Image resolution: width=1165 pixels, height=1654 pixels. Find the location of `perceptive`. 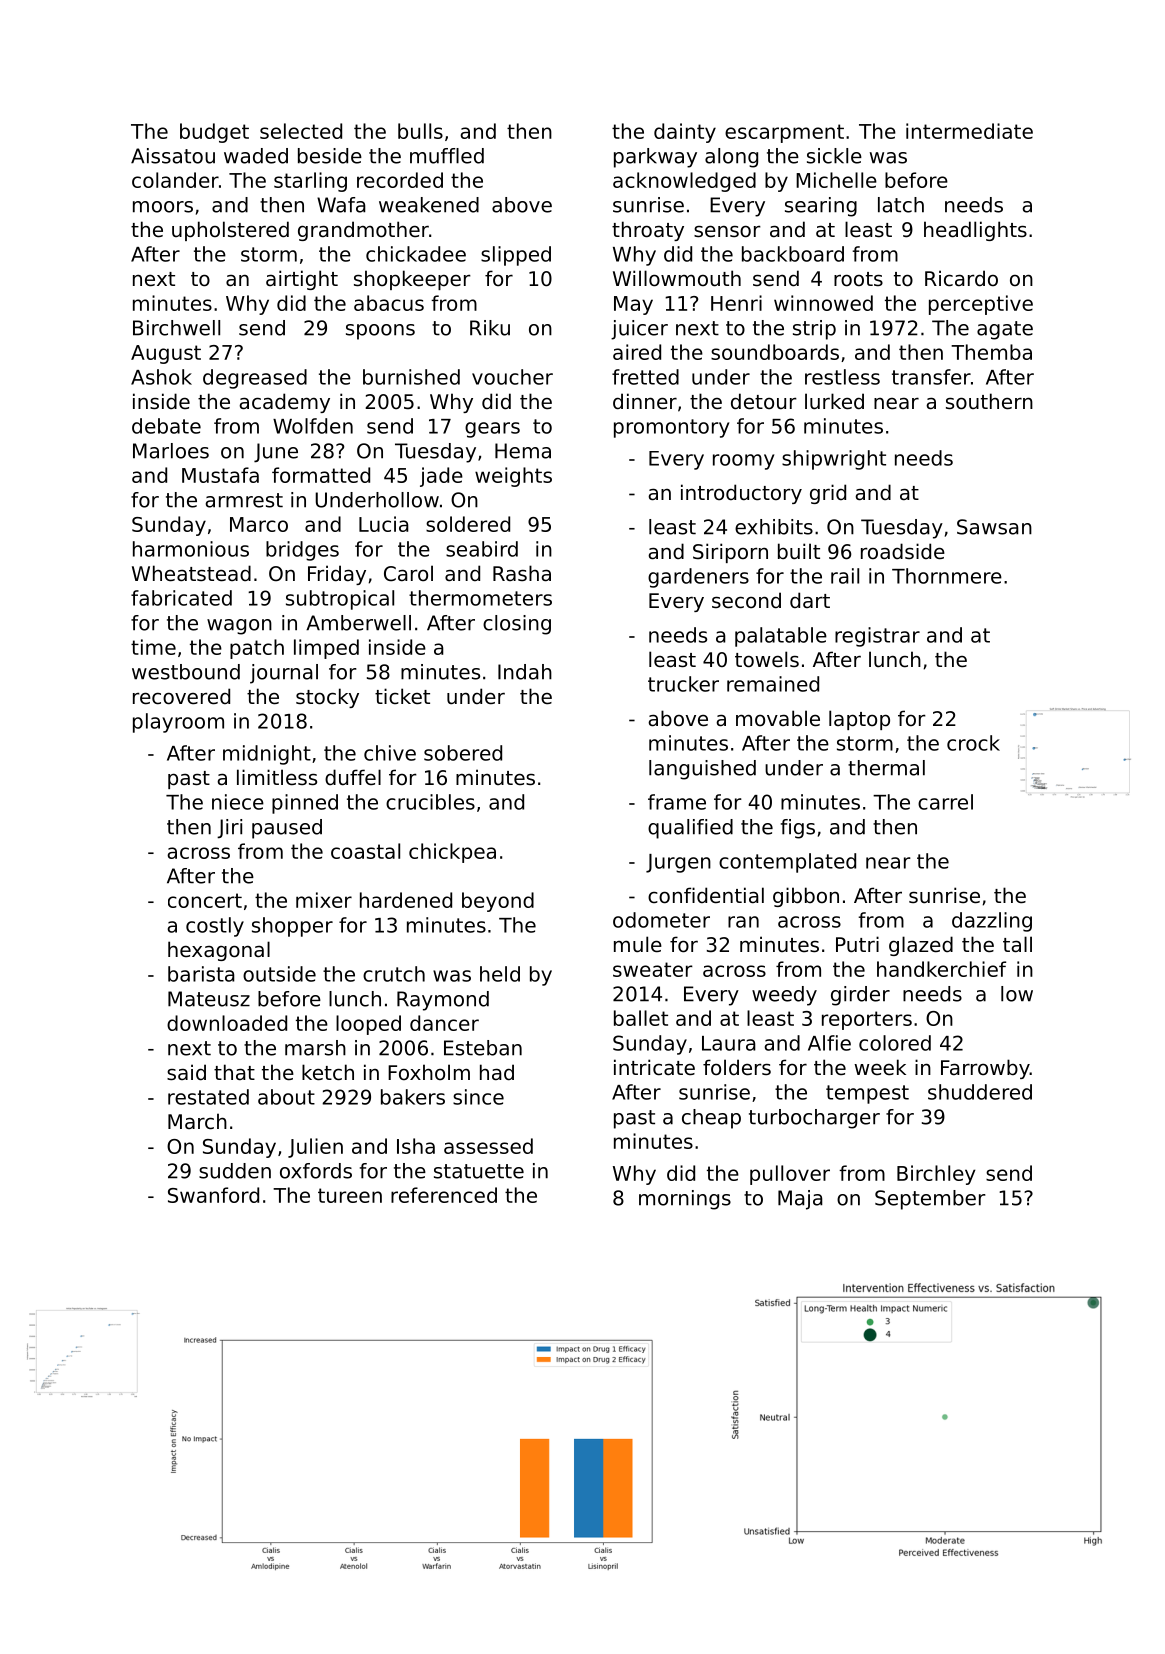

perceptive is located at coordinates (981, 305).
